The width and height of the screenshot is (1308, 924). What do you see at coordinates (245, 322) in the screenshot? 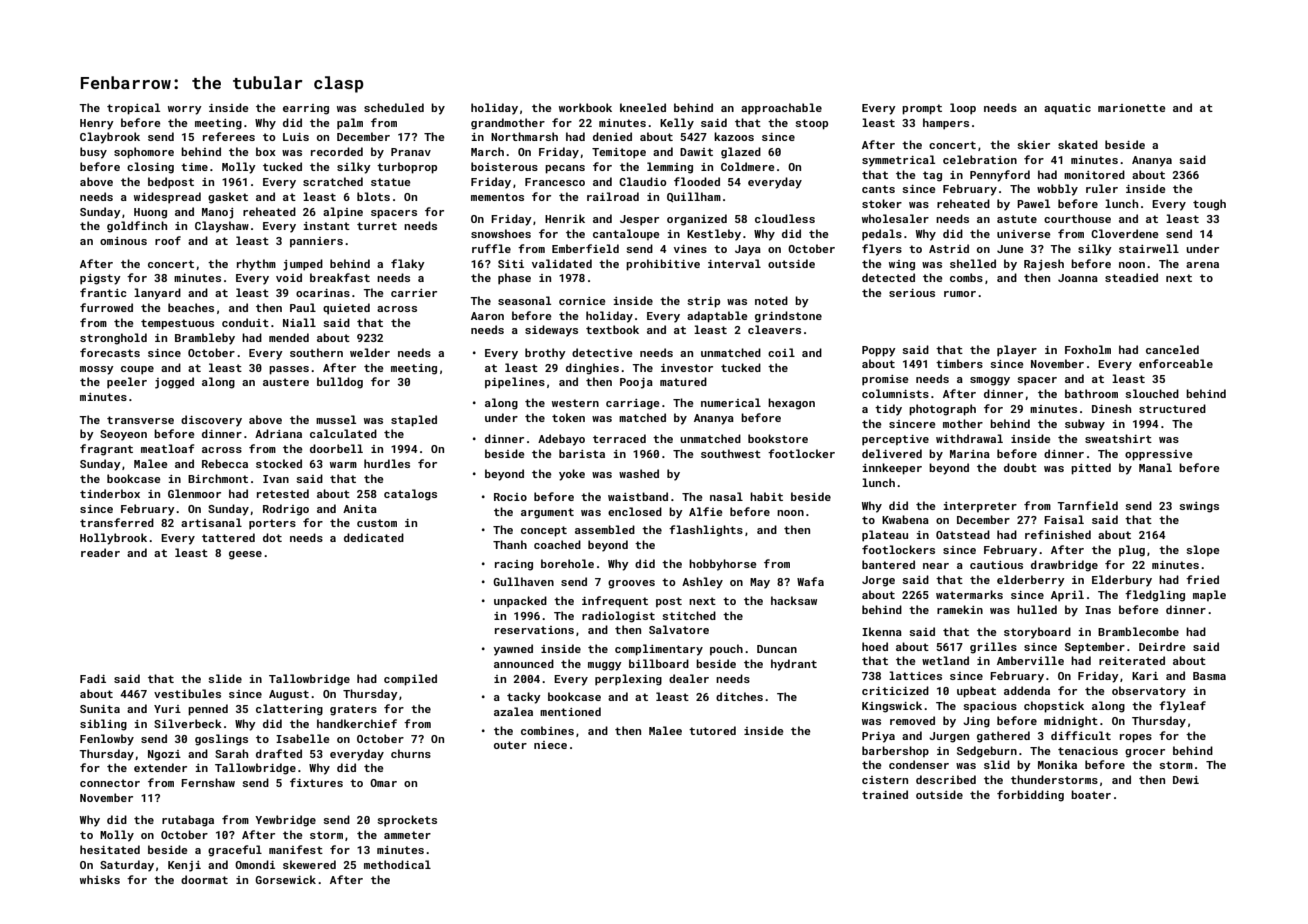
I see `conduit` at bounding box center [245, 322].
